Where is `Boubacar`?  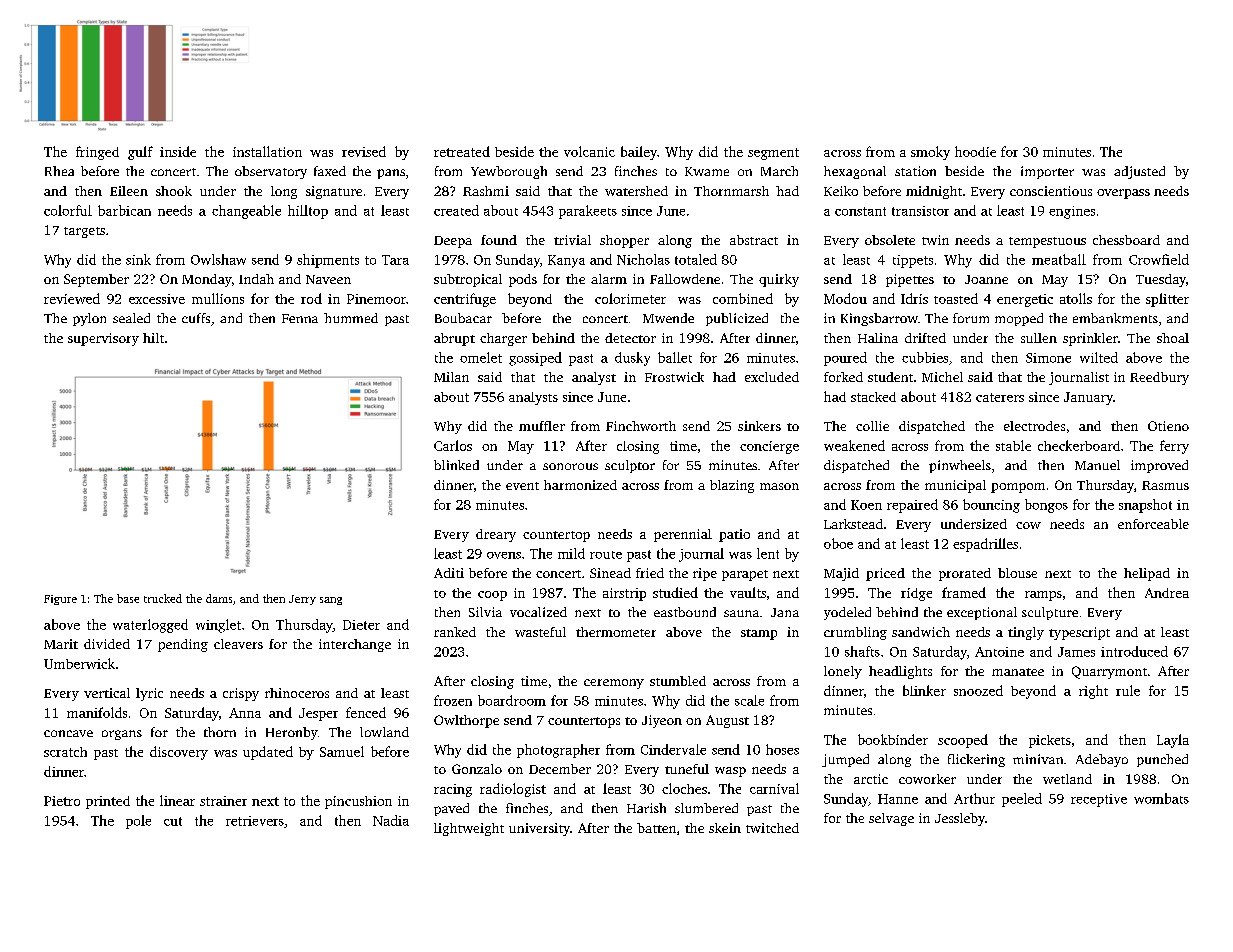 Boubacar is located at coordinates (463, 318).
